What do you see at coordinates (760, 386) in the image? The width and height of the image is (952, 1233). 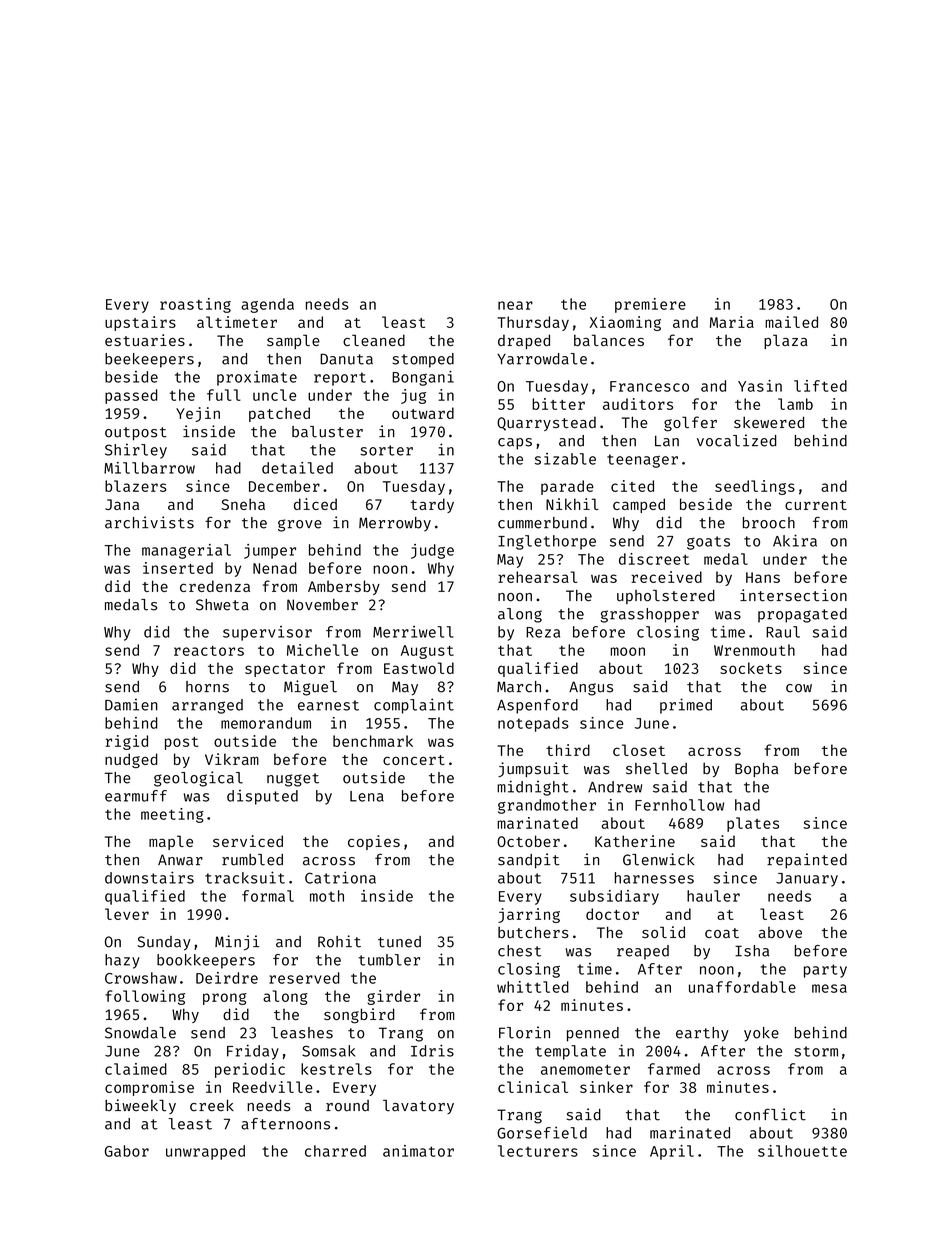 I see `Yasin` at bounding box center [760, 386].
